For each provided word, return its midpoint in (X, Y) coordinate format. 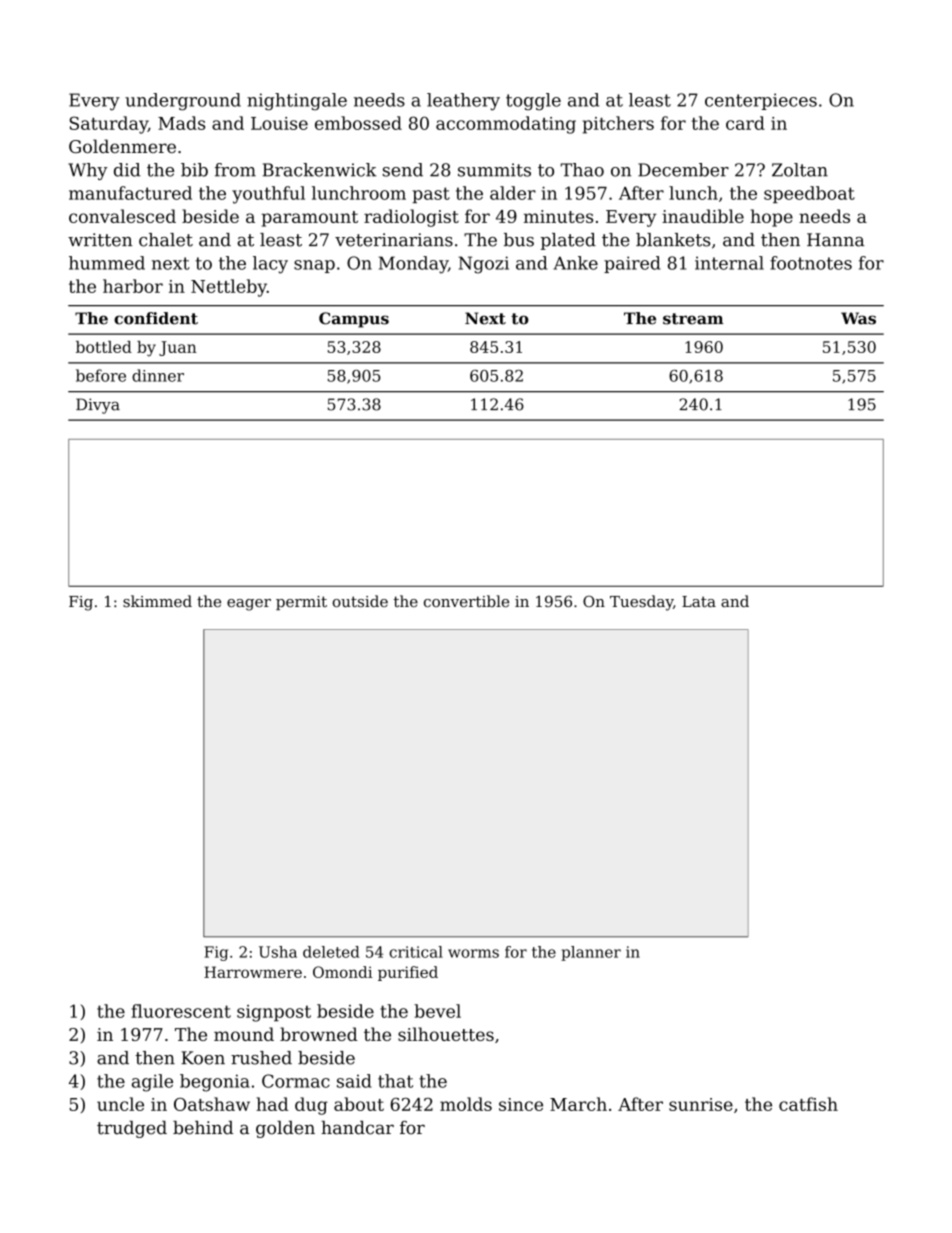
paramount (310, 219)
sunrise (701, 1104)
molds (466, 1104)
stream (693, 319)
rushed (261, 1058)
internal (729, 263)
